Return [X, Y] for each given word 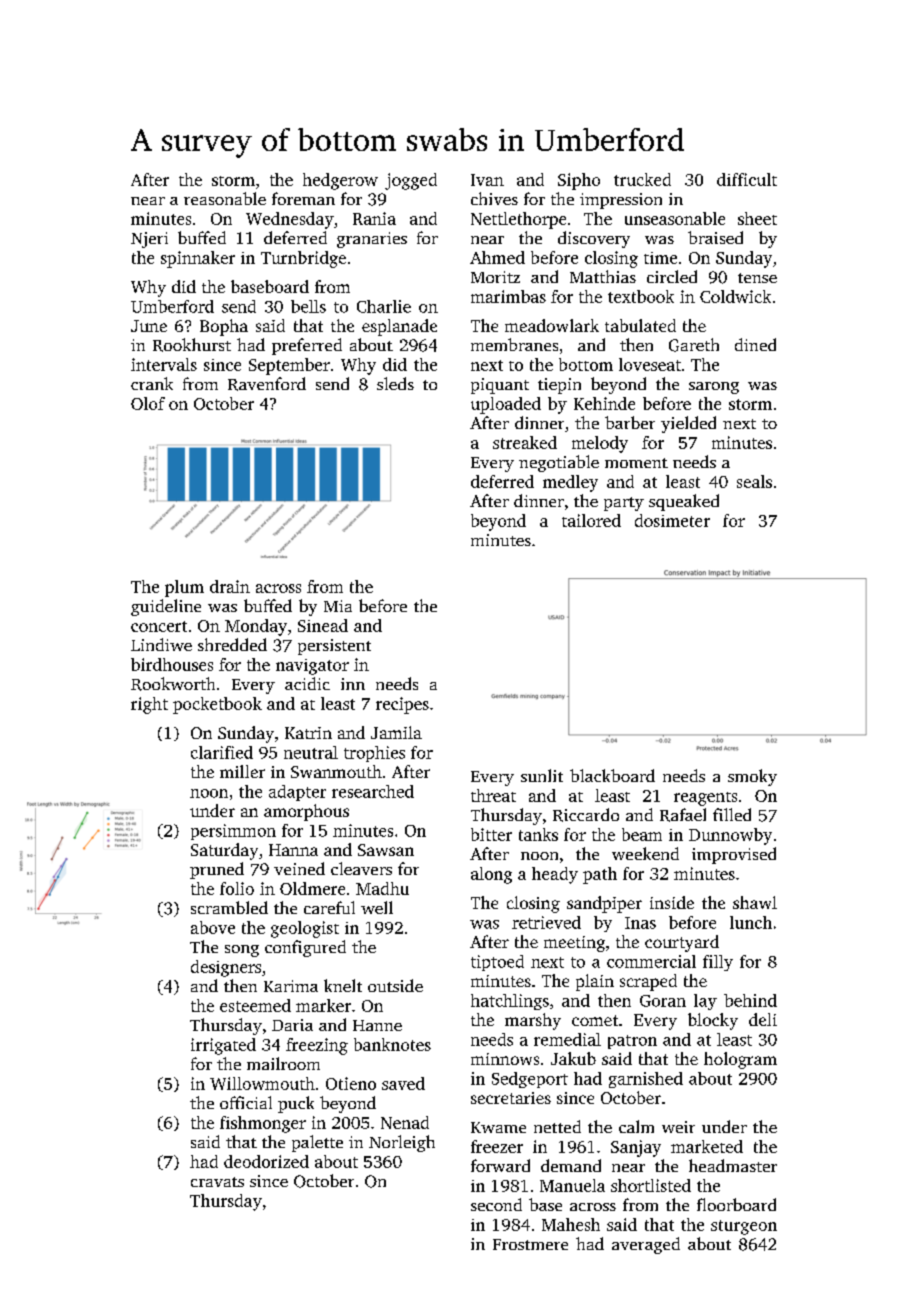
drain [230, 586]
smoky [752, 777]
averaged [646, 1245]
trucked [642, 179]
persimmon [233, 832]
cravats [217, 1182]
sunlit [542, 775]
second [496, 1204]
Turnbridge [303, 259]
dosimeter [672, 520]
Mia [338, 606]
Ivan [487, 180]
